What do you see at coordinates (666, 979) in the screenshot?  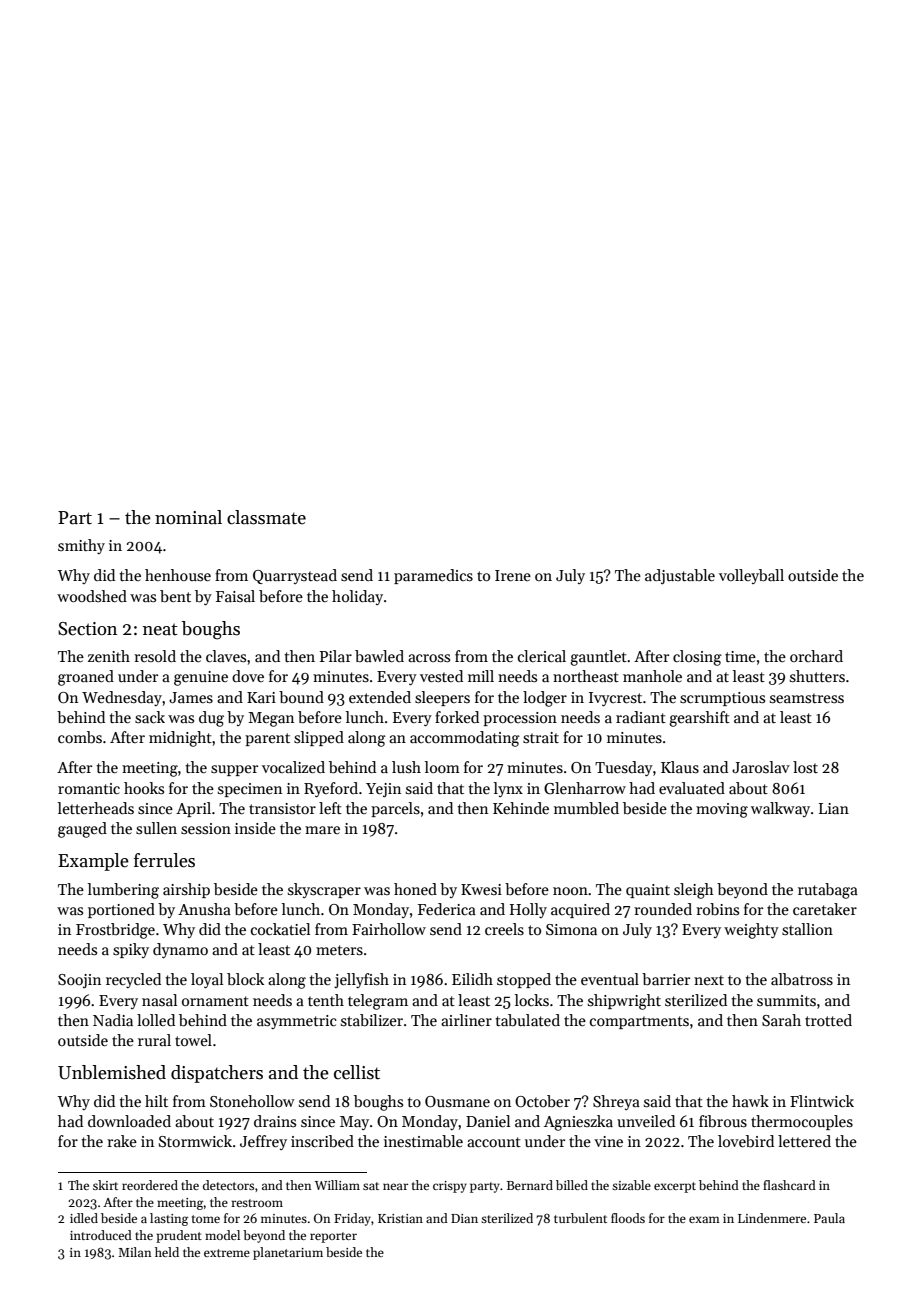 I see `barrier` at bounding box center [666, 979].
